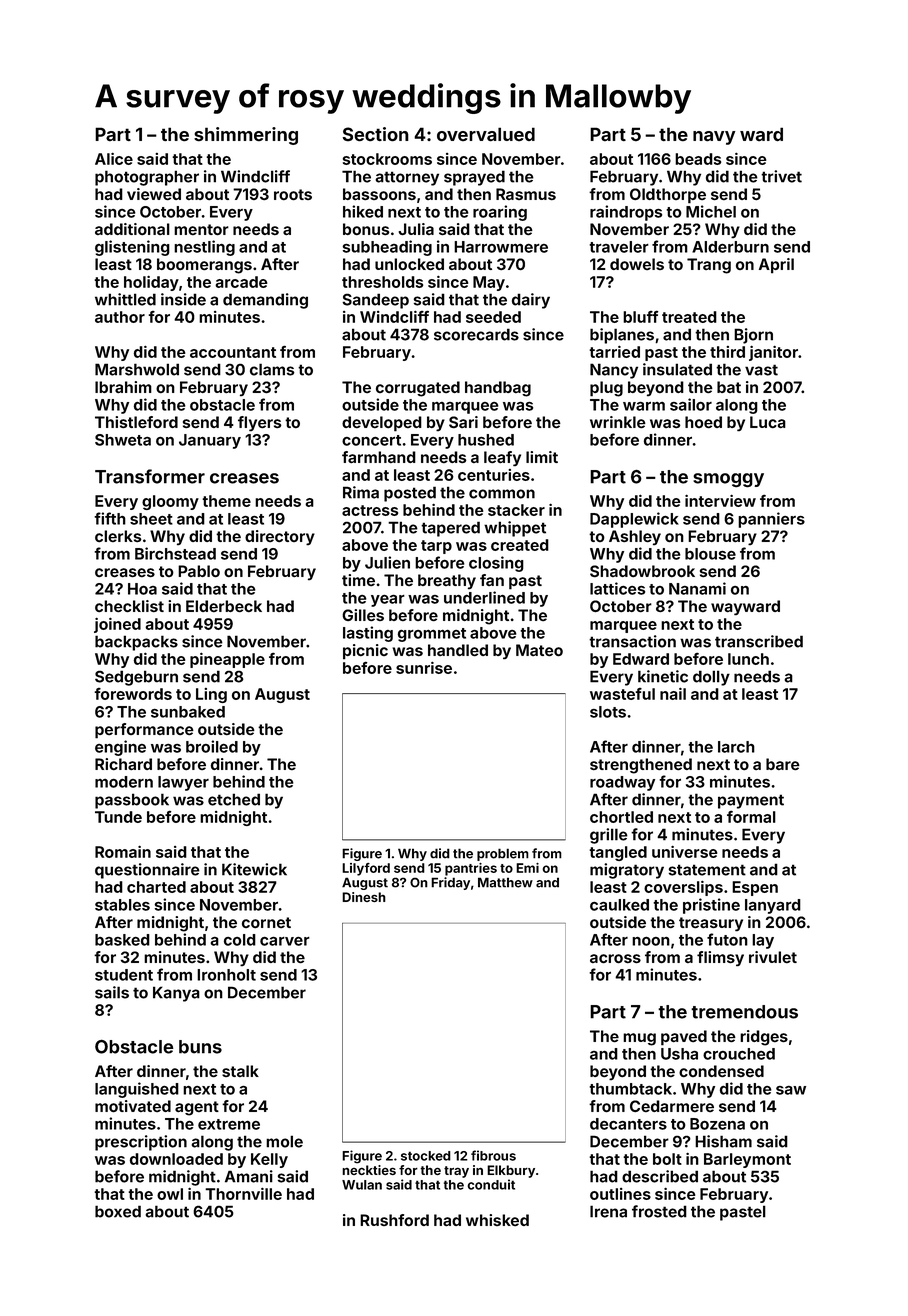 The image size is (908, 1316). Describe the element at coordinates (683, 888) in the page. I see `coverslips` at that location.
